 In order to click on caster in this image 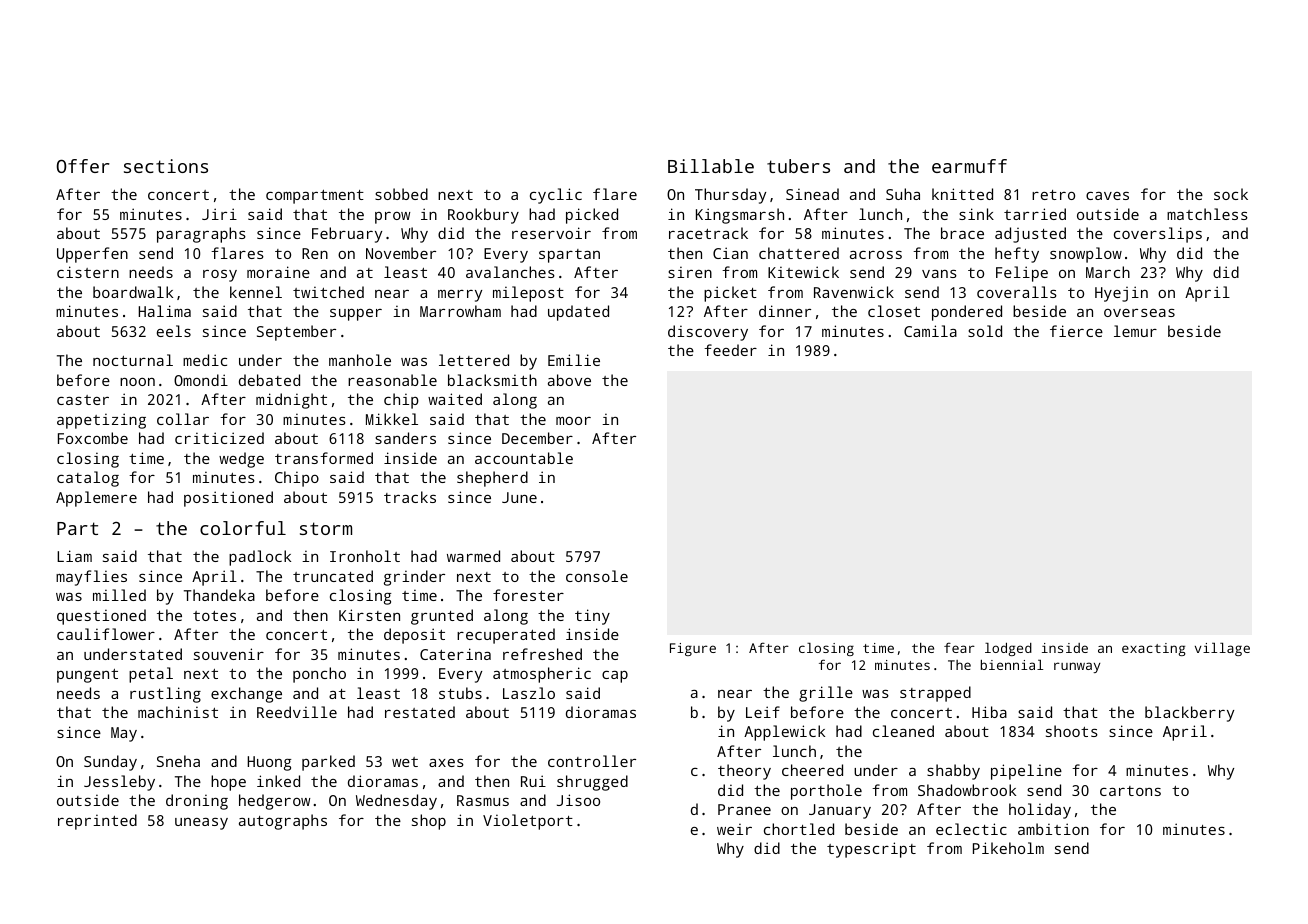, I will do `click(83, 400)`.
